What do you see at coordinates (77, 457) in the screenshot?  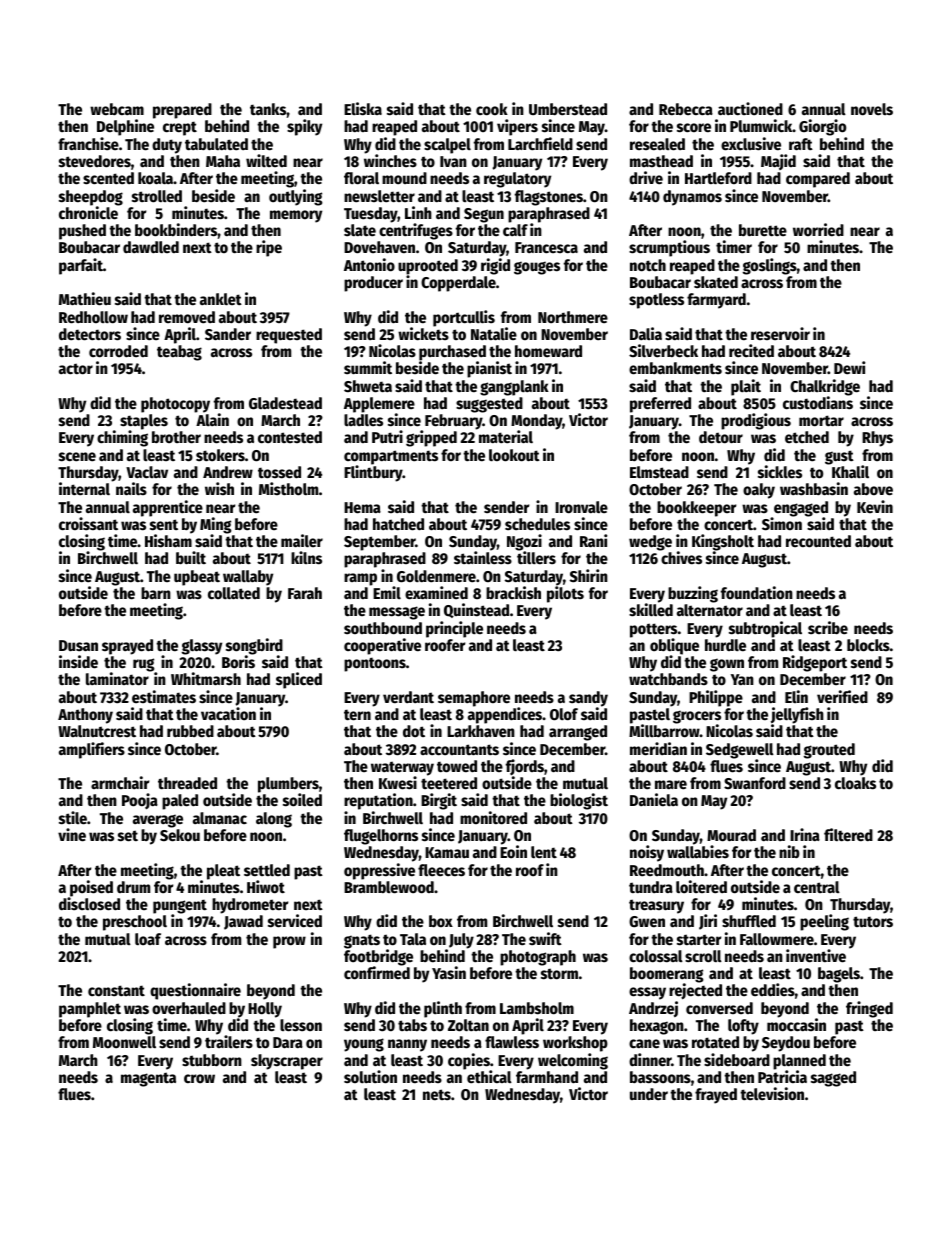 I see `scene` at bounding box center [77, 457].
